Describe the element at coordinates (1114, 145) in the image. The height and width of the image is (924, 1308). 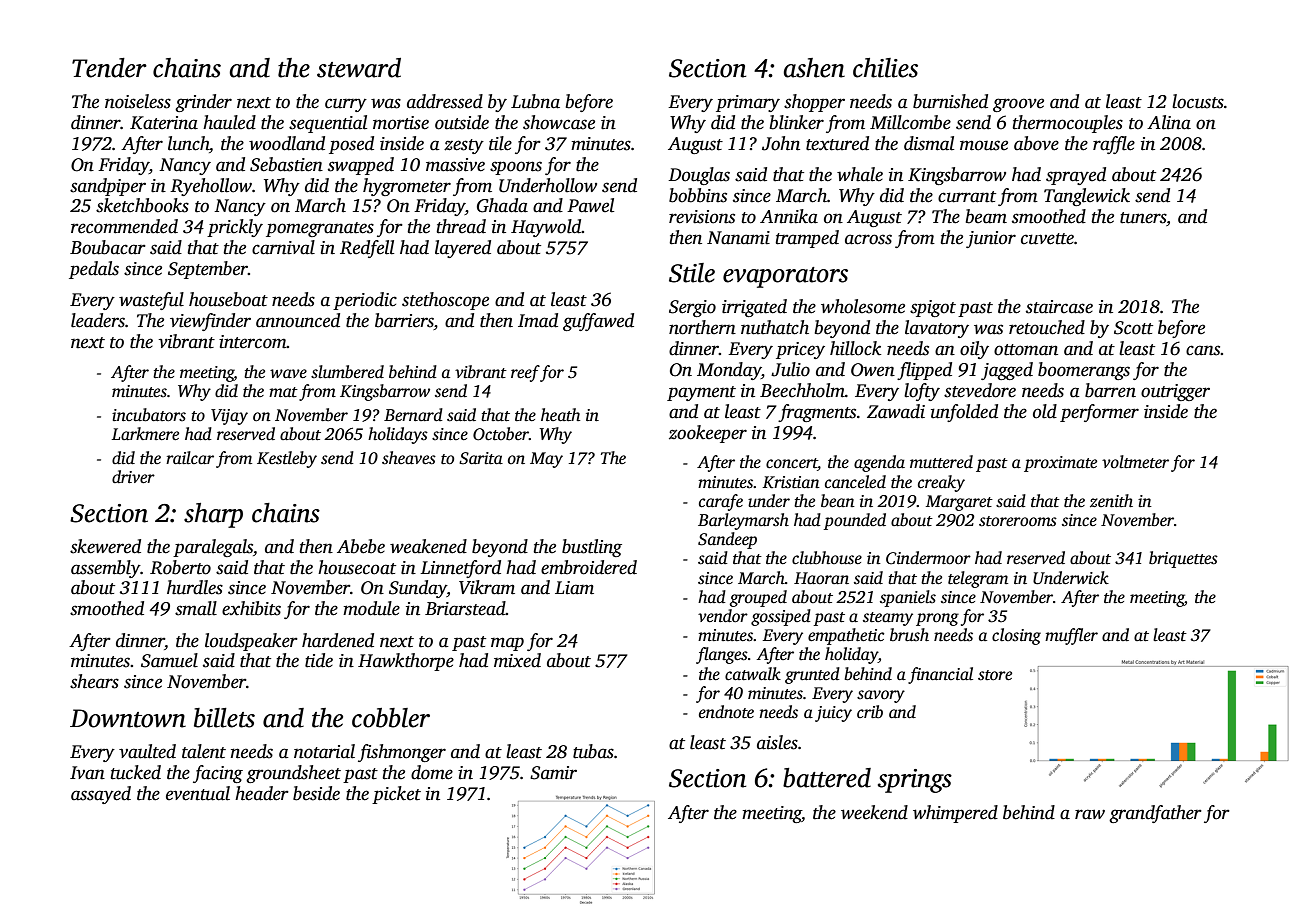
I see `raffle` at that location.
